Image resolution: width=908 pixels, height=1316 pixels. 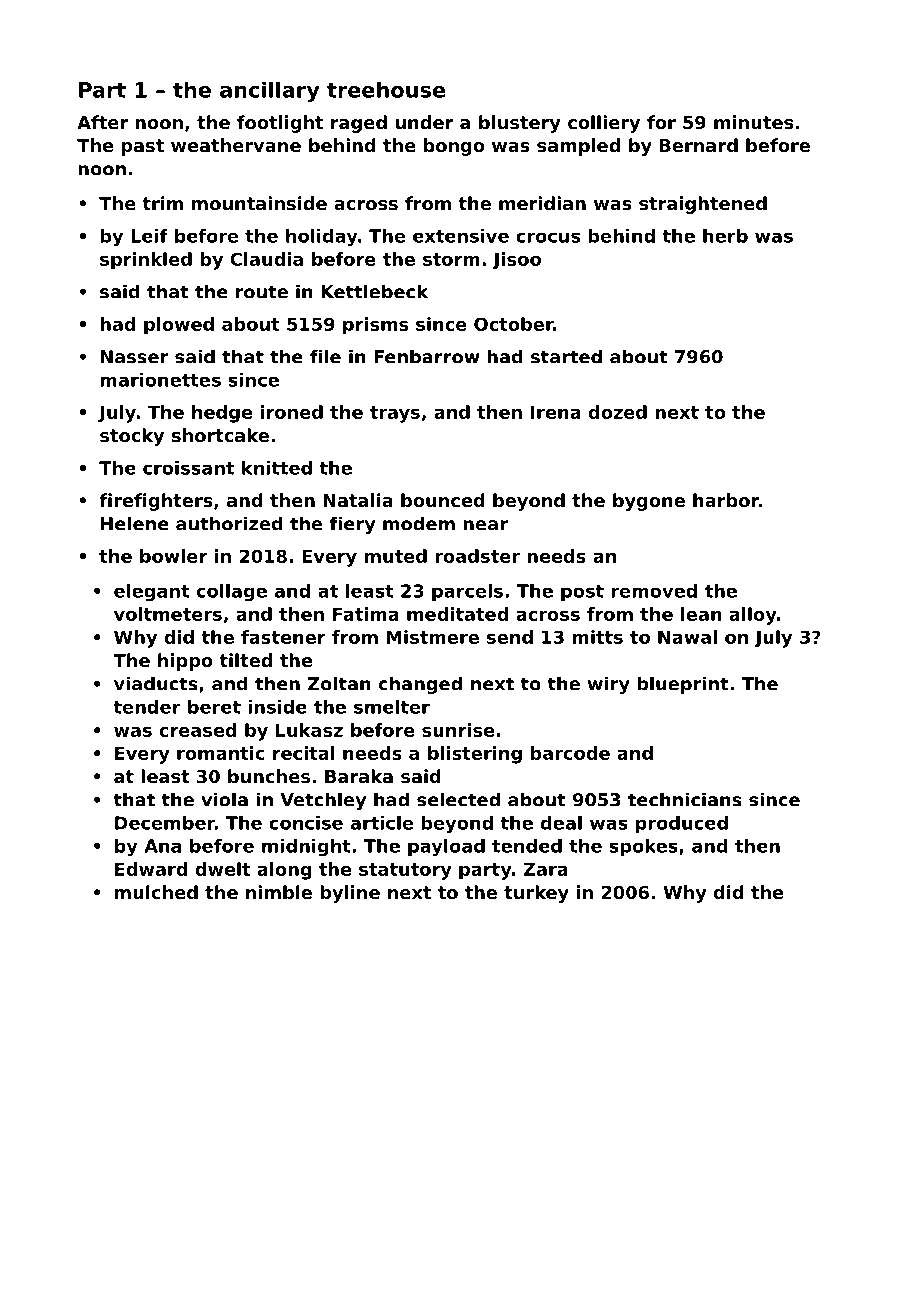 I want to click on collage, so click(x=232, y=593).
